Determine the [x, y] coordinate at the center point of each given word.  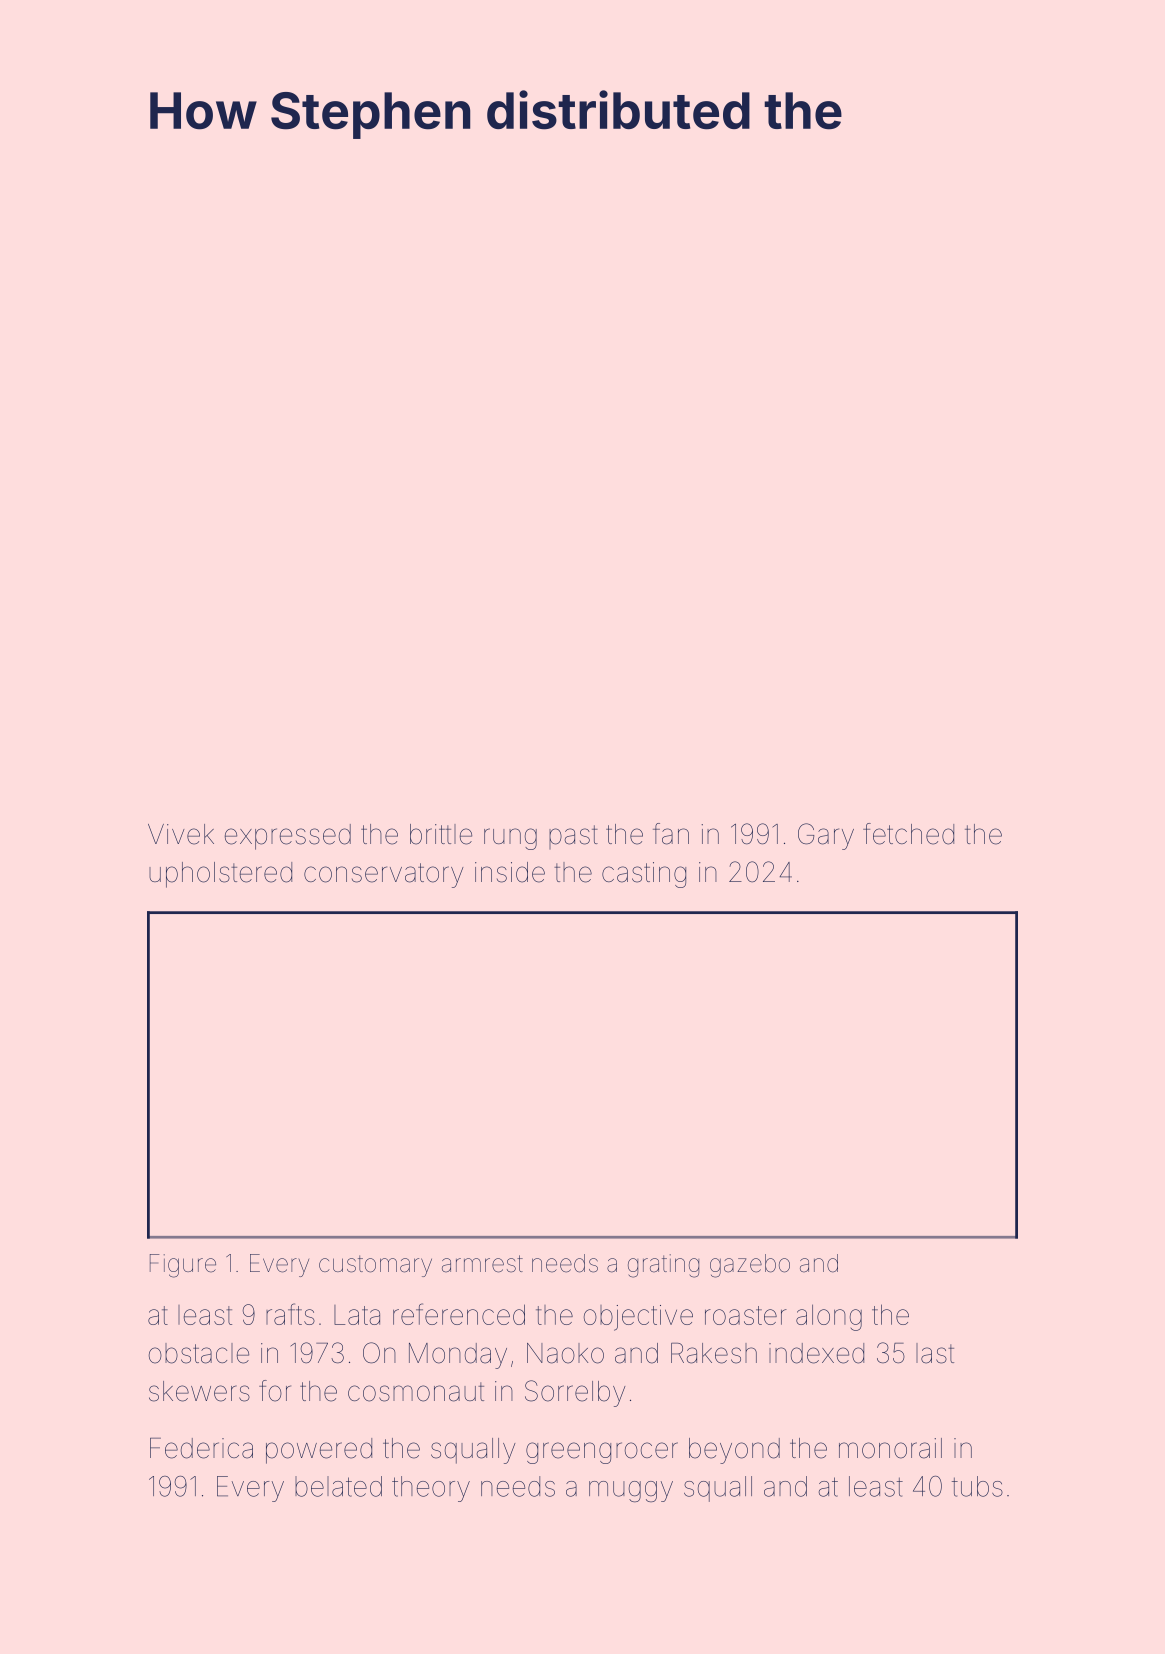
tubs [977, 1486]
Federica [201, 1448]
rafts [290, 1314]
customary [375, 1266]
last [935, 1353]
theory [431, 1489]
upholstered [220, 875]
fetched [908, 834]
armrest [482, 1264]
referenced [459, 1314]
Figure [183, 1266]
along [829, 1317]
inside [510, 872]
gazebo [750, 1266]
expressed [288, 837]
